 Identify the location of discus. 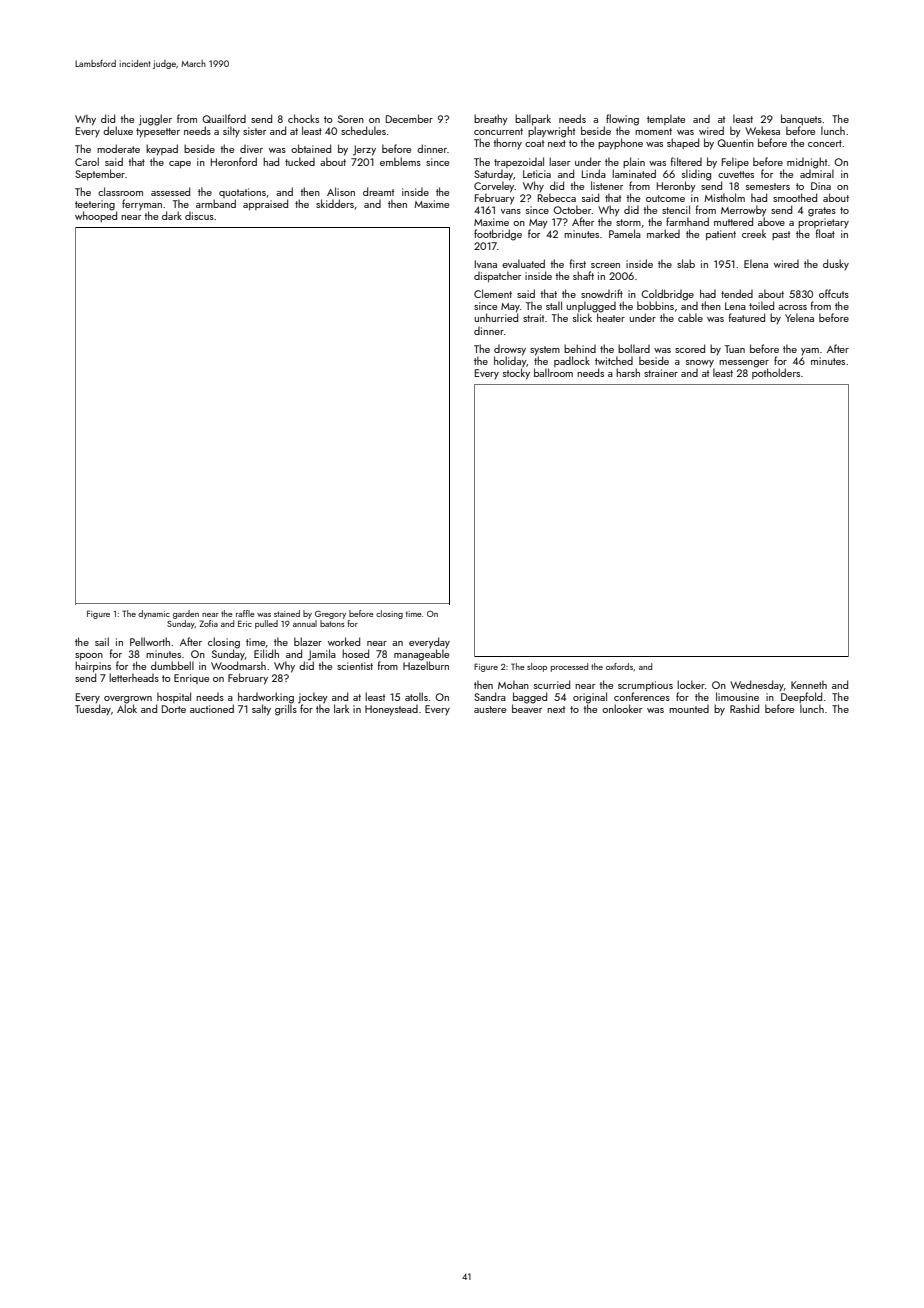
(199, 216).
